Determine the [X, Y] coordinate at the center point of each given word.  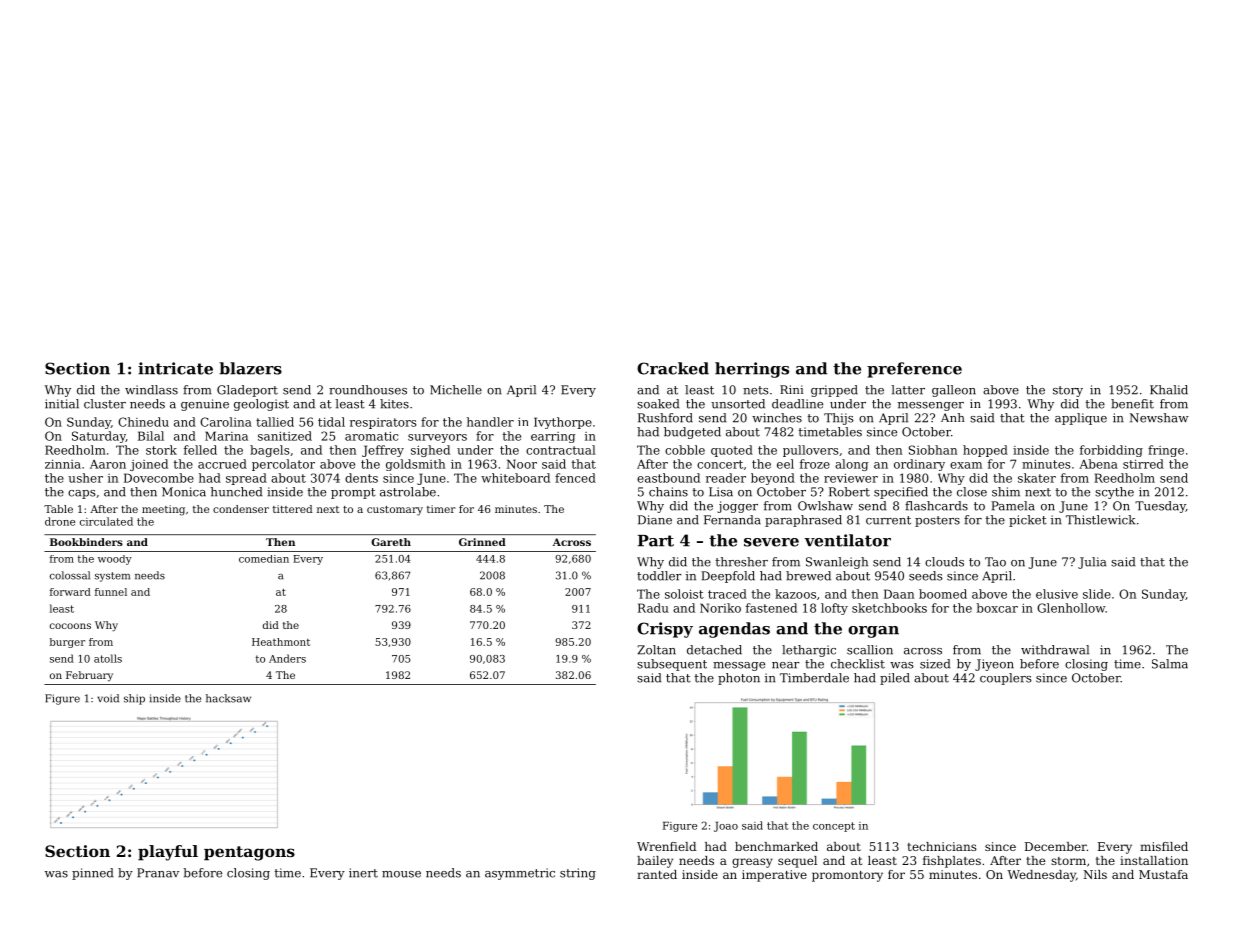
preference [914, 370]
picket [1028, 521]
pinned [92, 874]
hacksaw [228, 698]
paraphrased [803, 521]
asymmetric [520, 874]
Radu [653, 608]
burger [67, 643]
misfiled [1164, 846]
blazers [250, 368]
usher [85, 478]
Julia [1092, 563]
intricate [175, 368]
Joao [726, 827]
